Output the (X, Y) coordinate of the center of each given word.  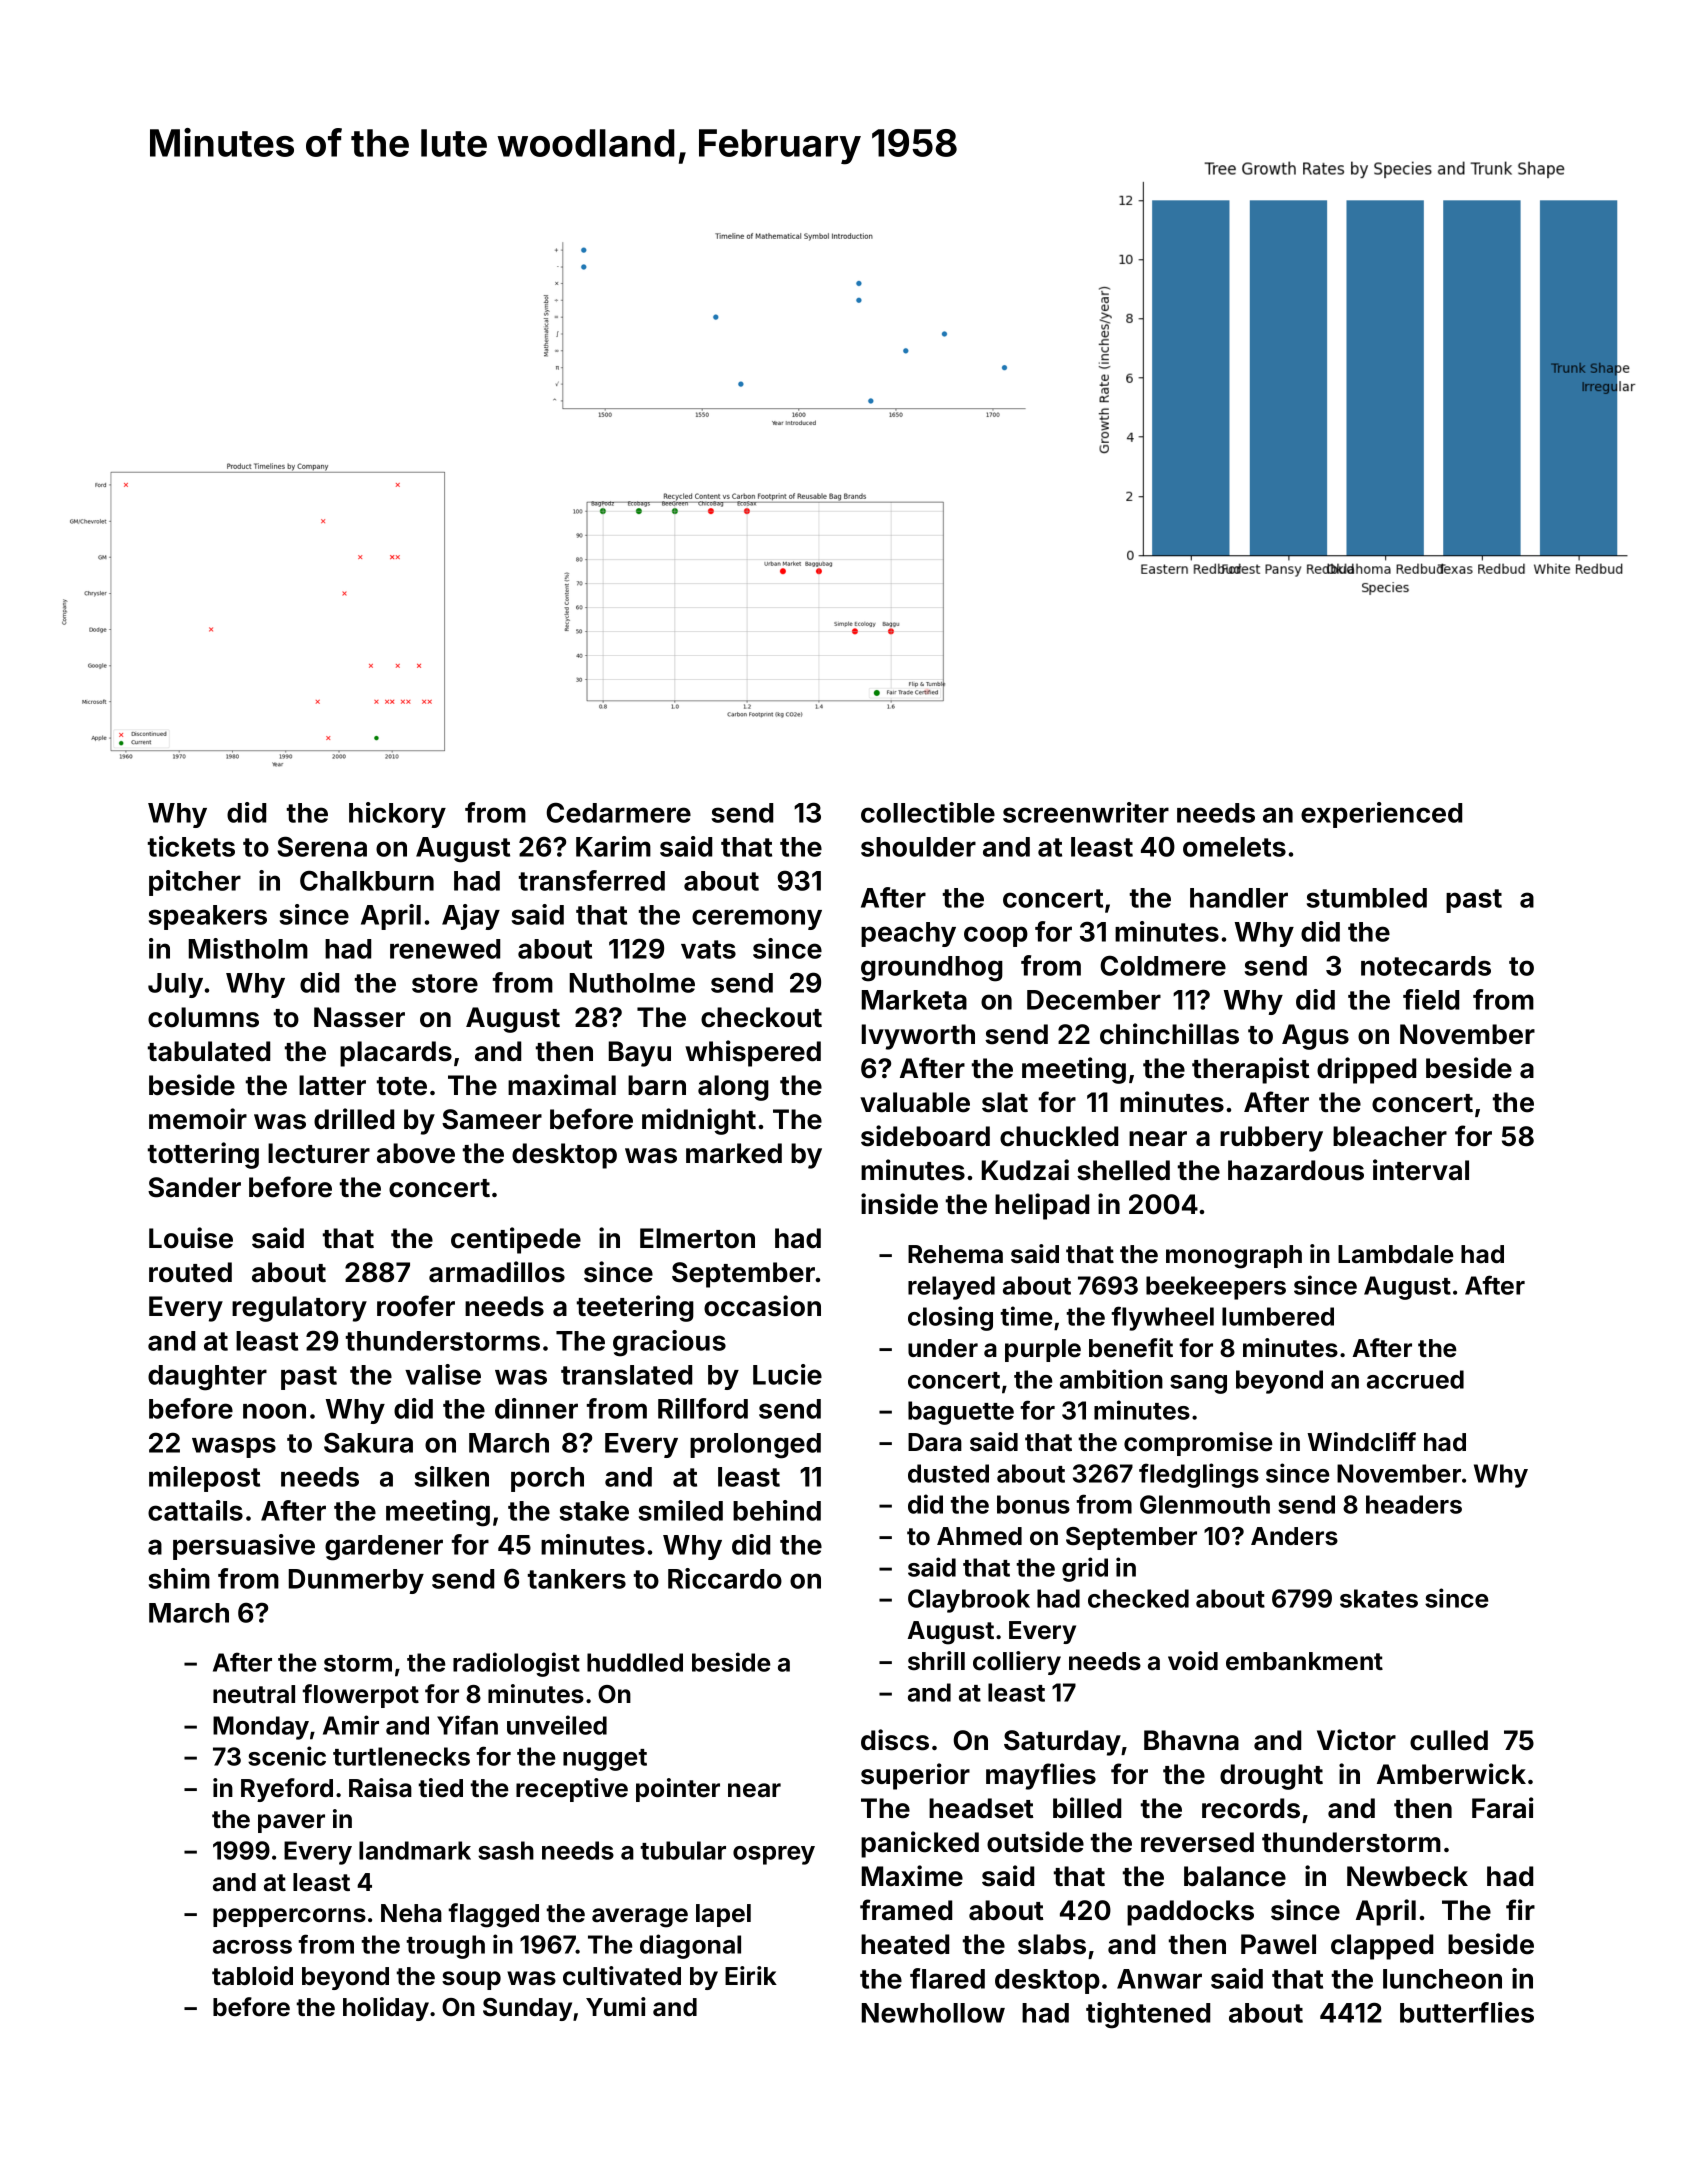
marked (734, 1153)
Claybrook (969, 1601)
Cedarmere (618, 812)
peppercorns (289, 1917)
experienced (1381, 815)
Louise (191, 1238)
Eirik (751, 1975)
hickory (397, 815)
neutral (254, 1694)
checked (1138, 1598)
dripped (1366, 1070)
